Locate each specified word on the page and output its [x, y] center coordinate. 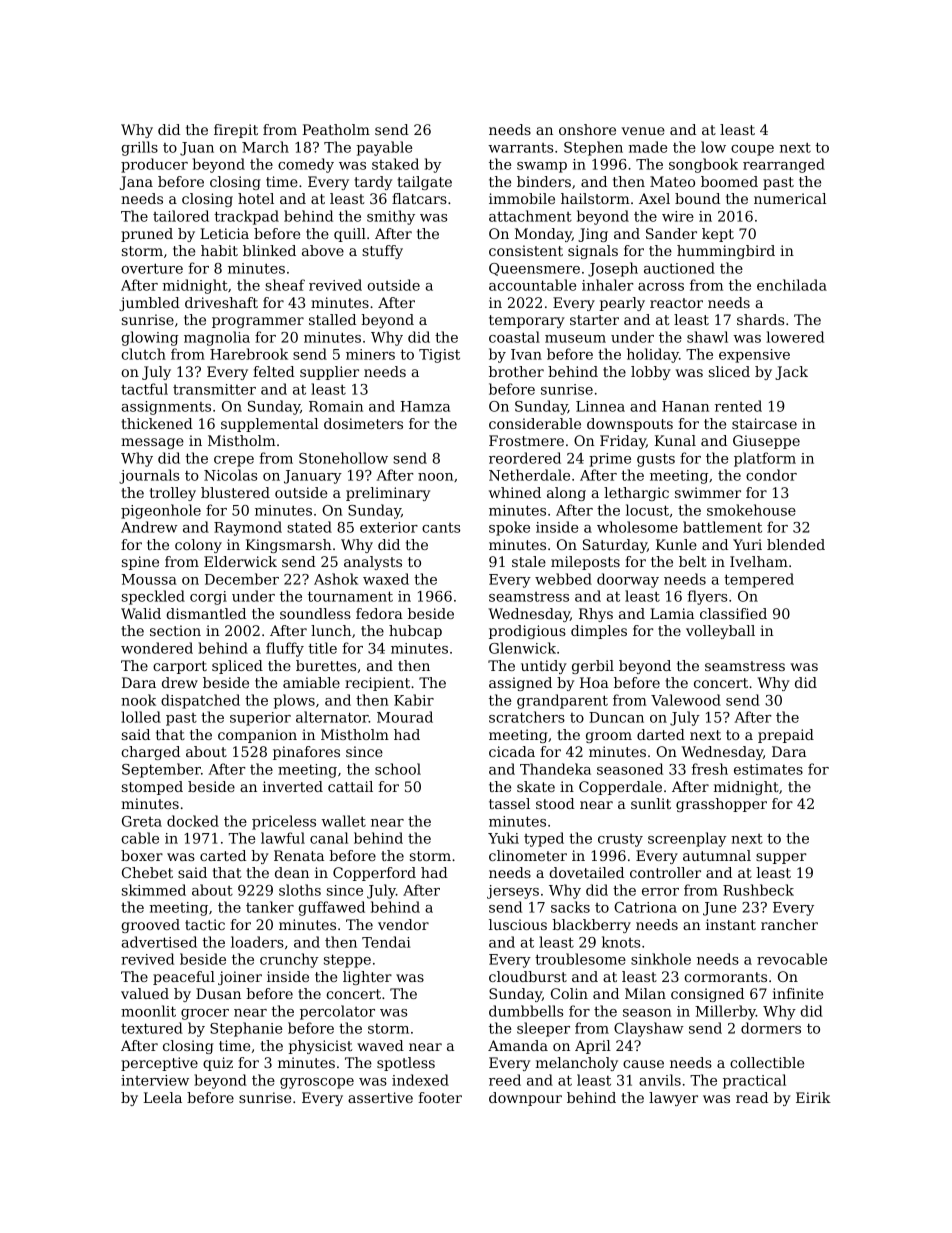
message [152, 443]
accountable [532, 285]
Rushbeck [758, 890]
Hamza [425, 406]
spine [140, 563]
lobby [651, 373]
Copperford [374, 874]
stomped [152, 788]
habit [219, 250]
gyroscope [317, 1083]
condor [771, 475]
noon [435, 477]
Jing [593, 235]
